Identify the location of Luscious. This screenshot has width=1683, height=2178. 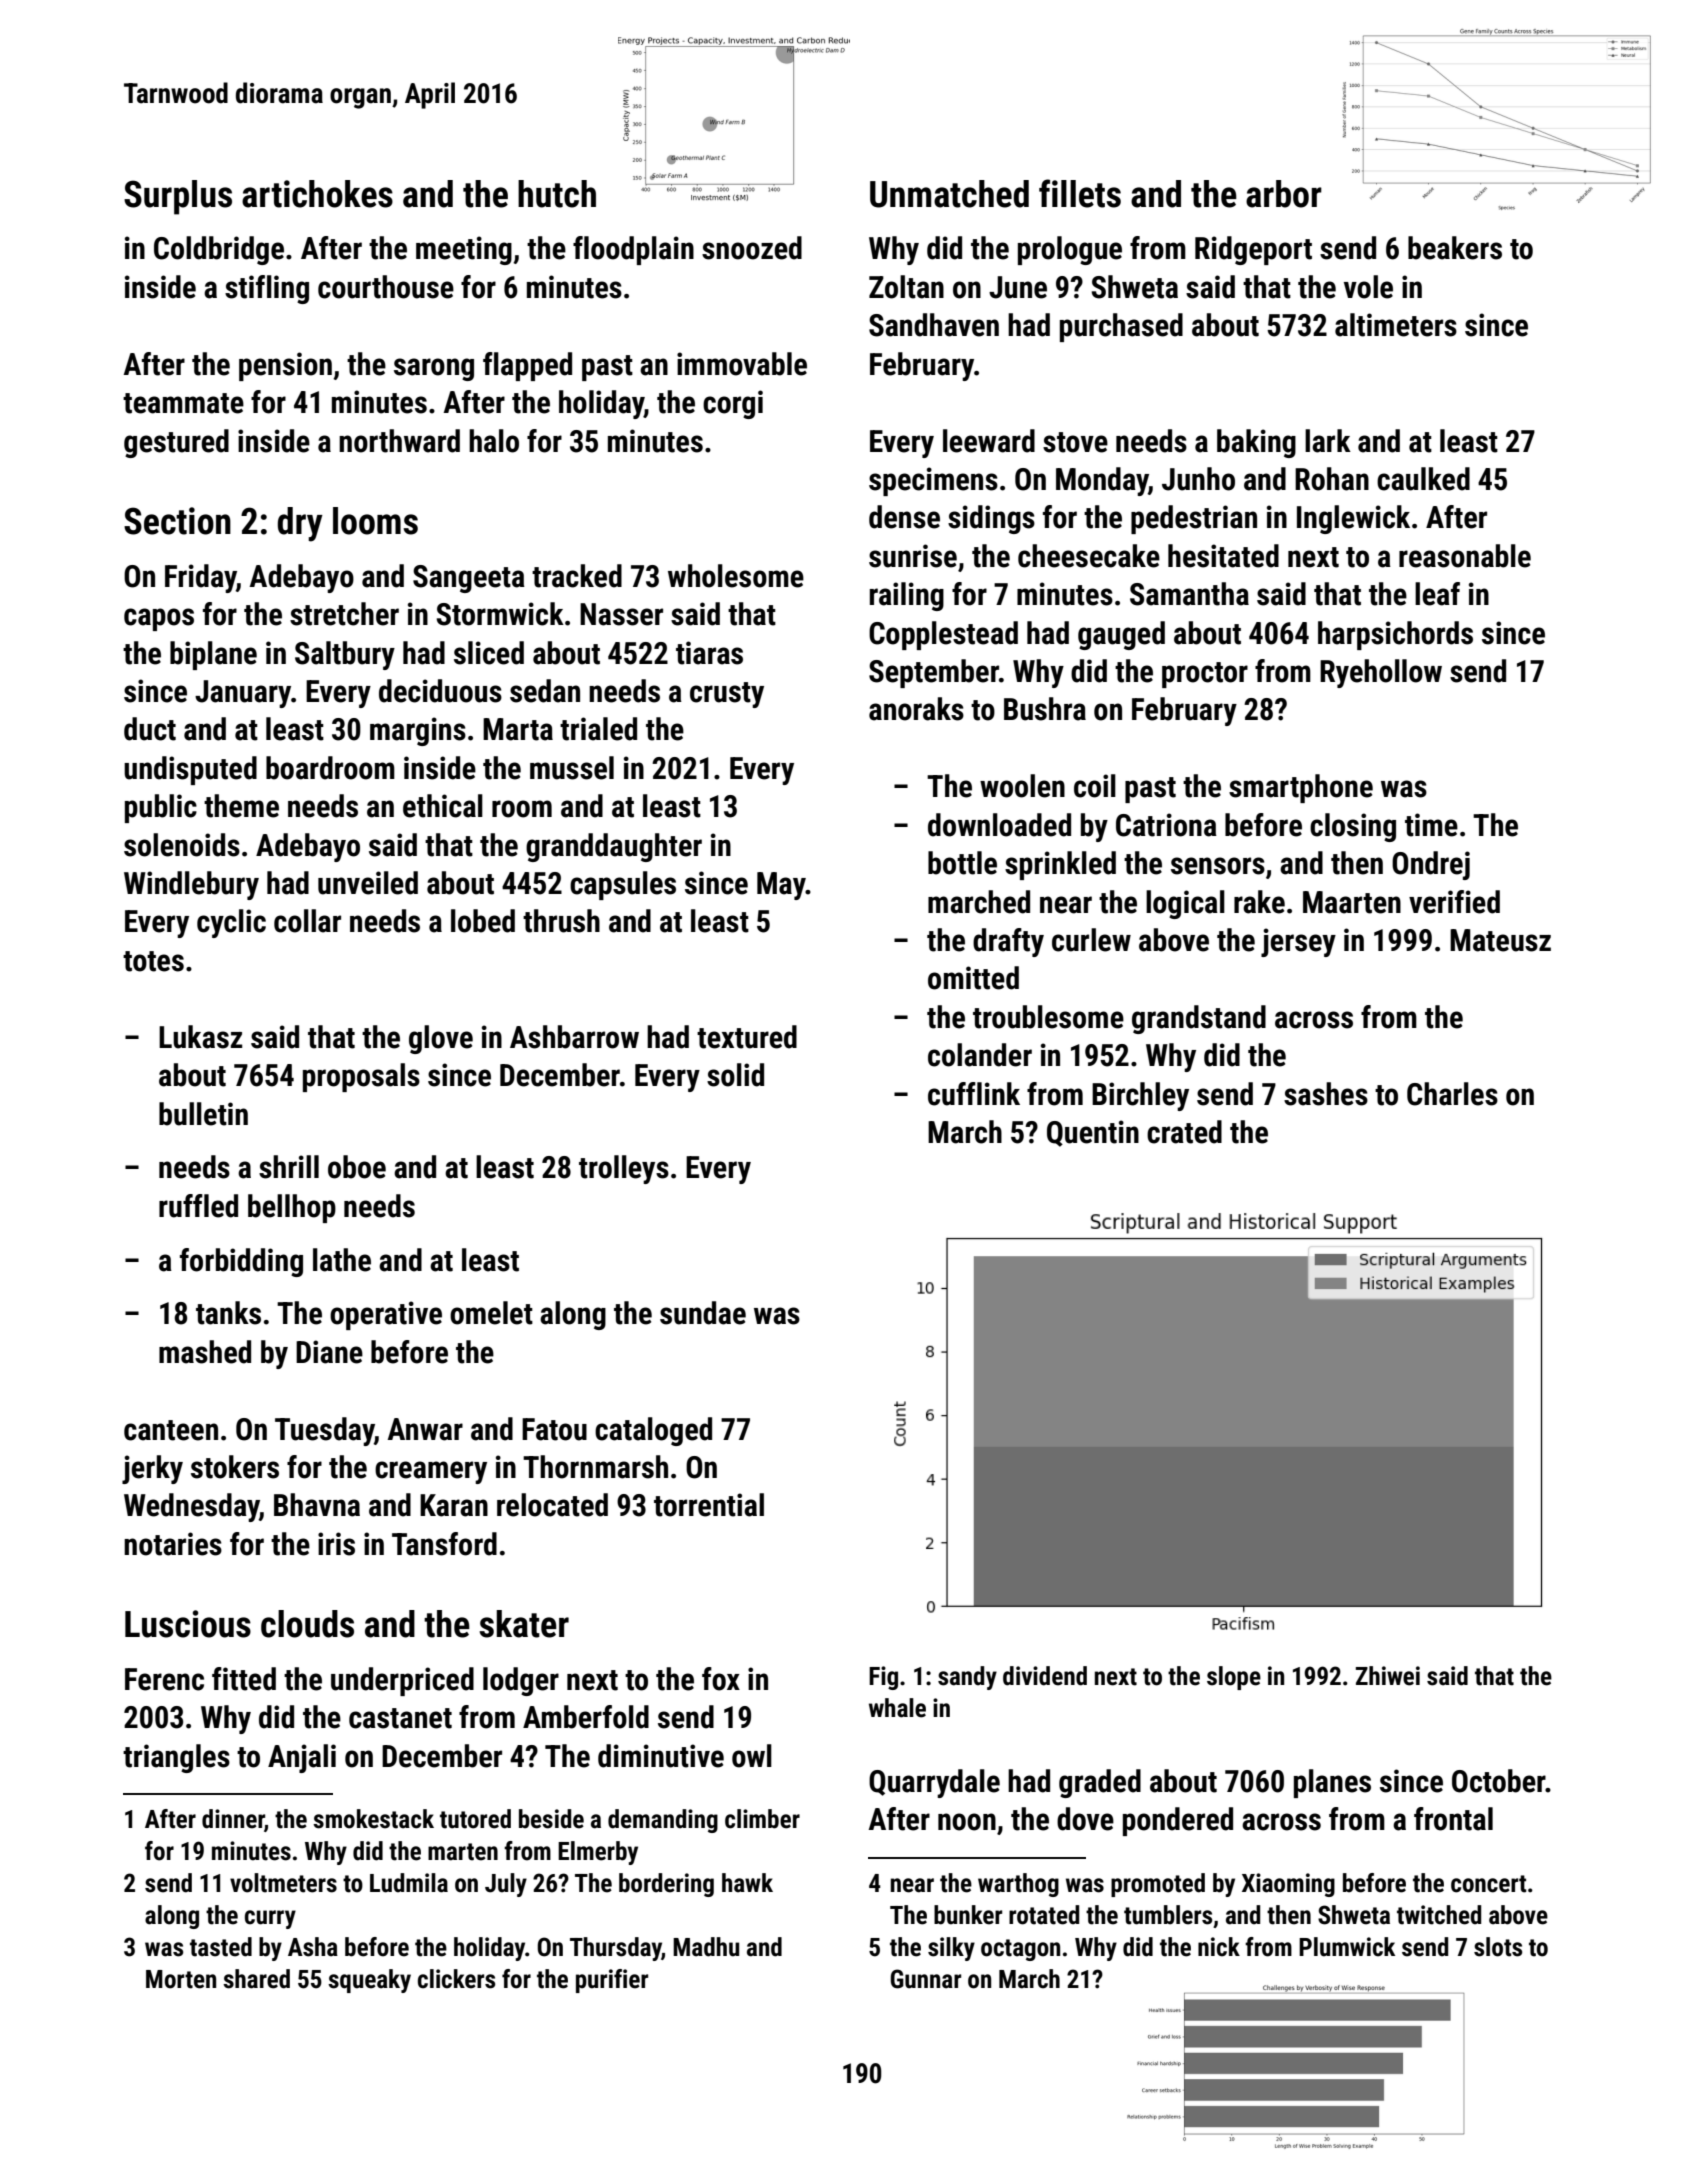
(188, 1624).
